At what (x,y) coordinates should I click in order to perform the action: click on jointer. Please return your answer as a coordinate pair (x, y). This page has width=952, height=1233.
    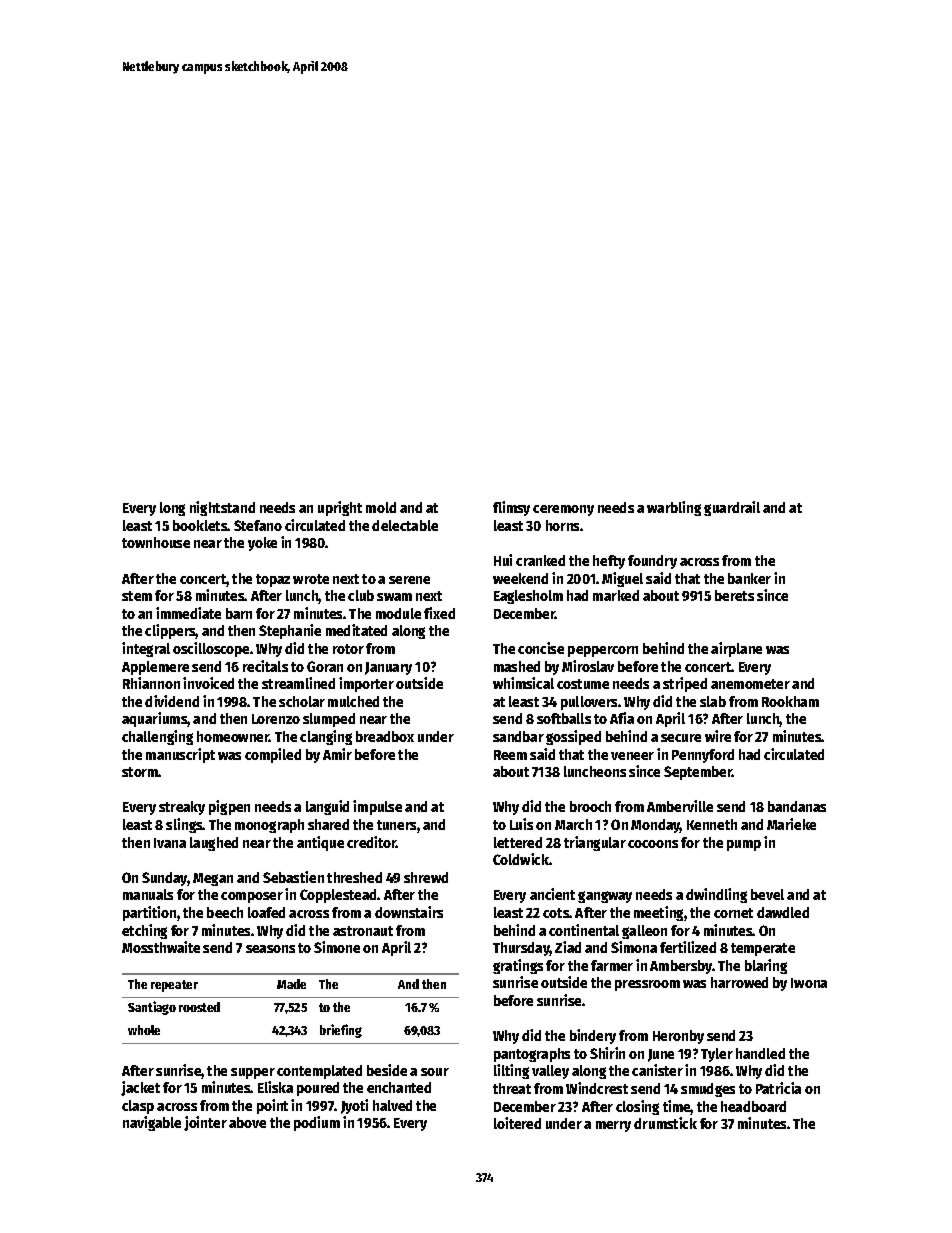
    Looking at the image, I should click on (205, 1123).
